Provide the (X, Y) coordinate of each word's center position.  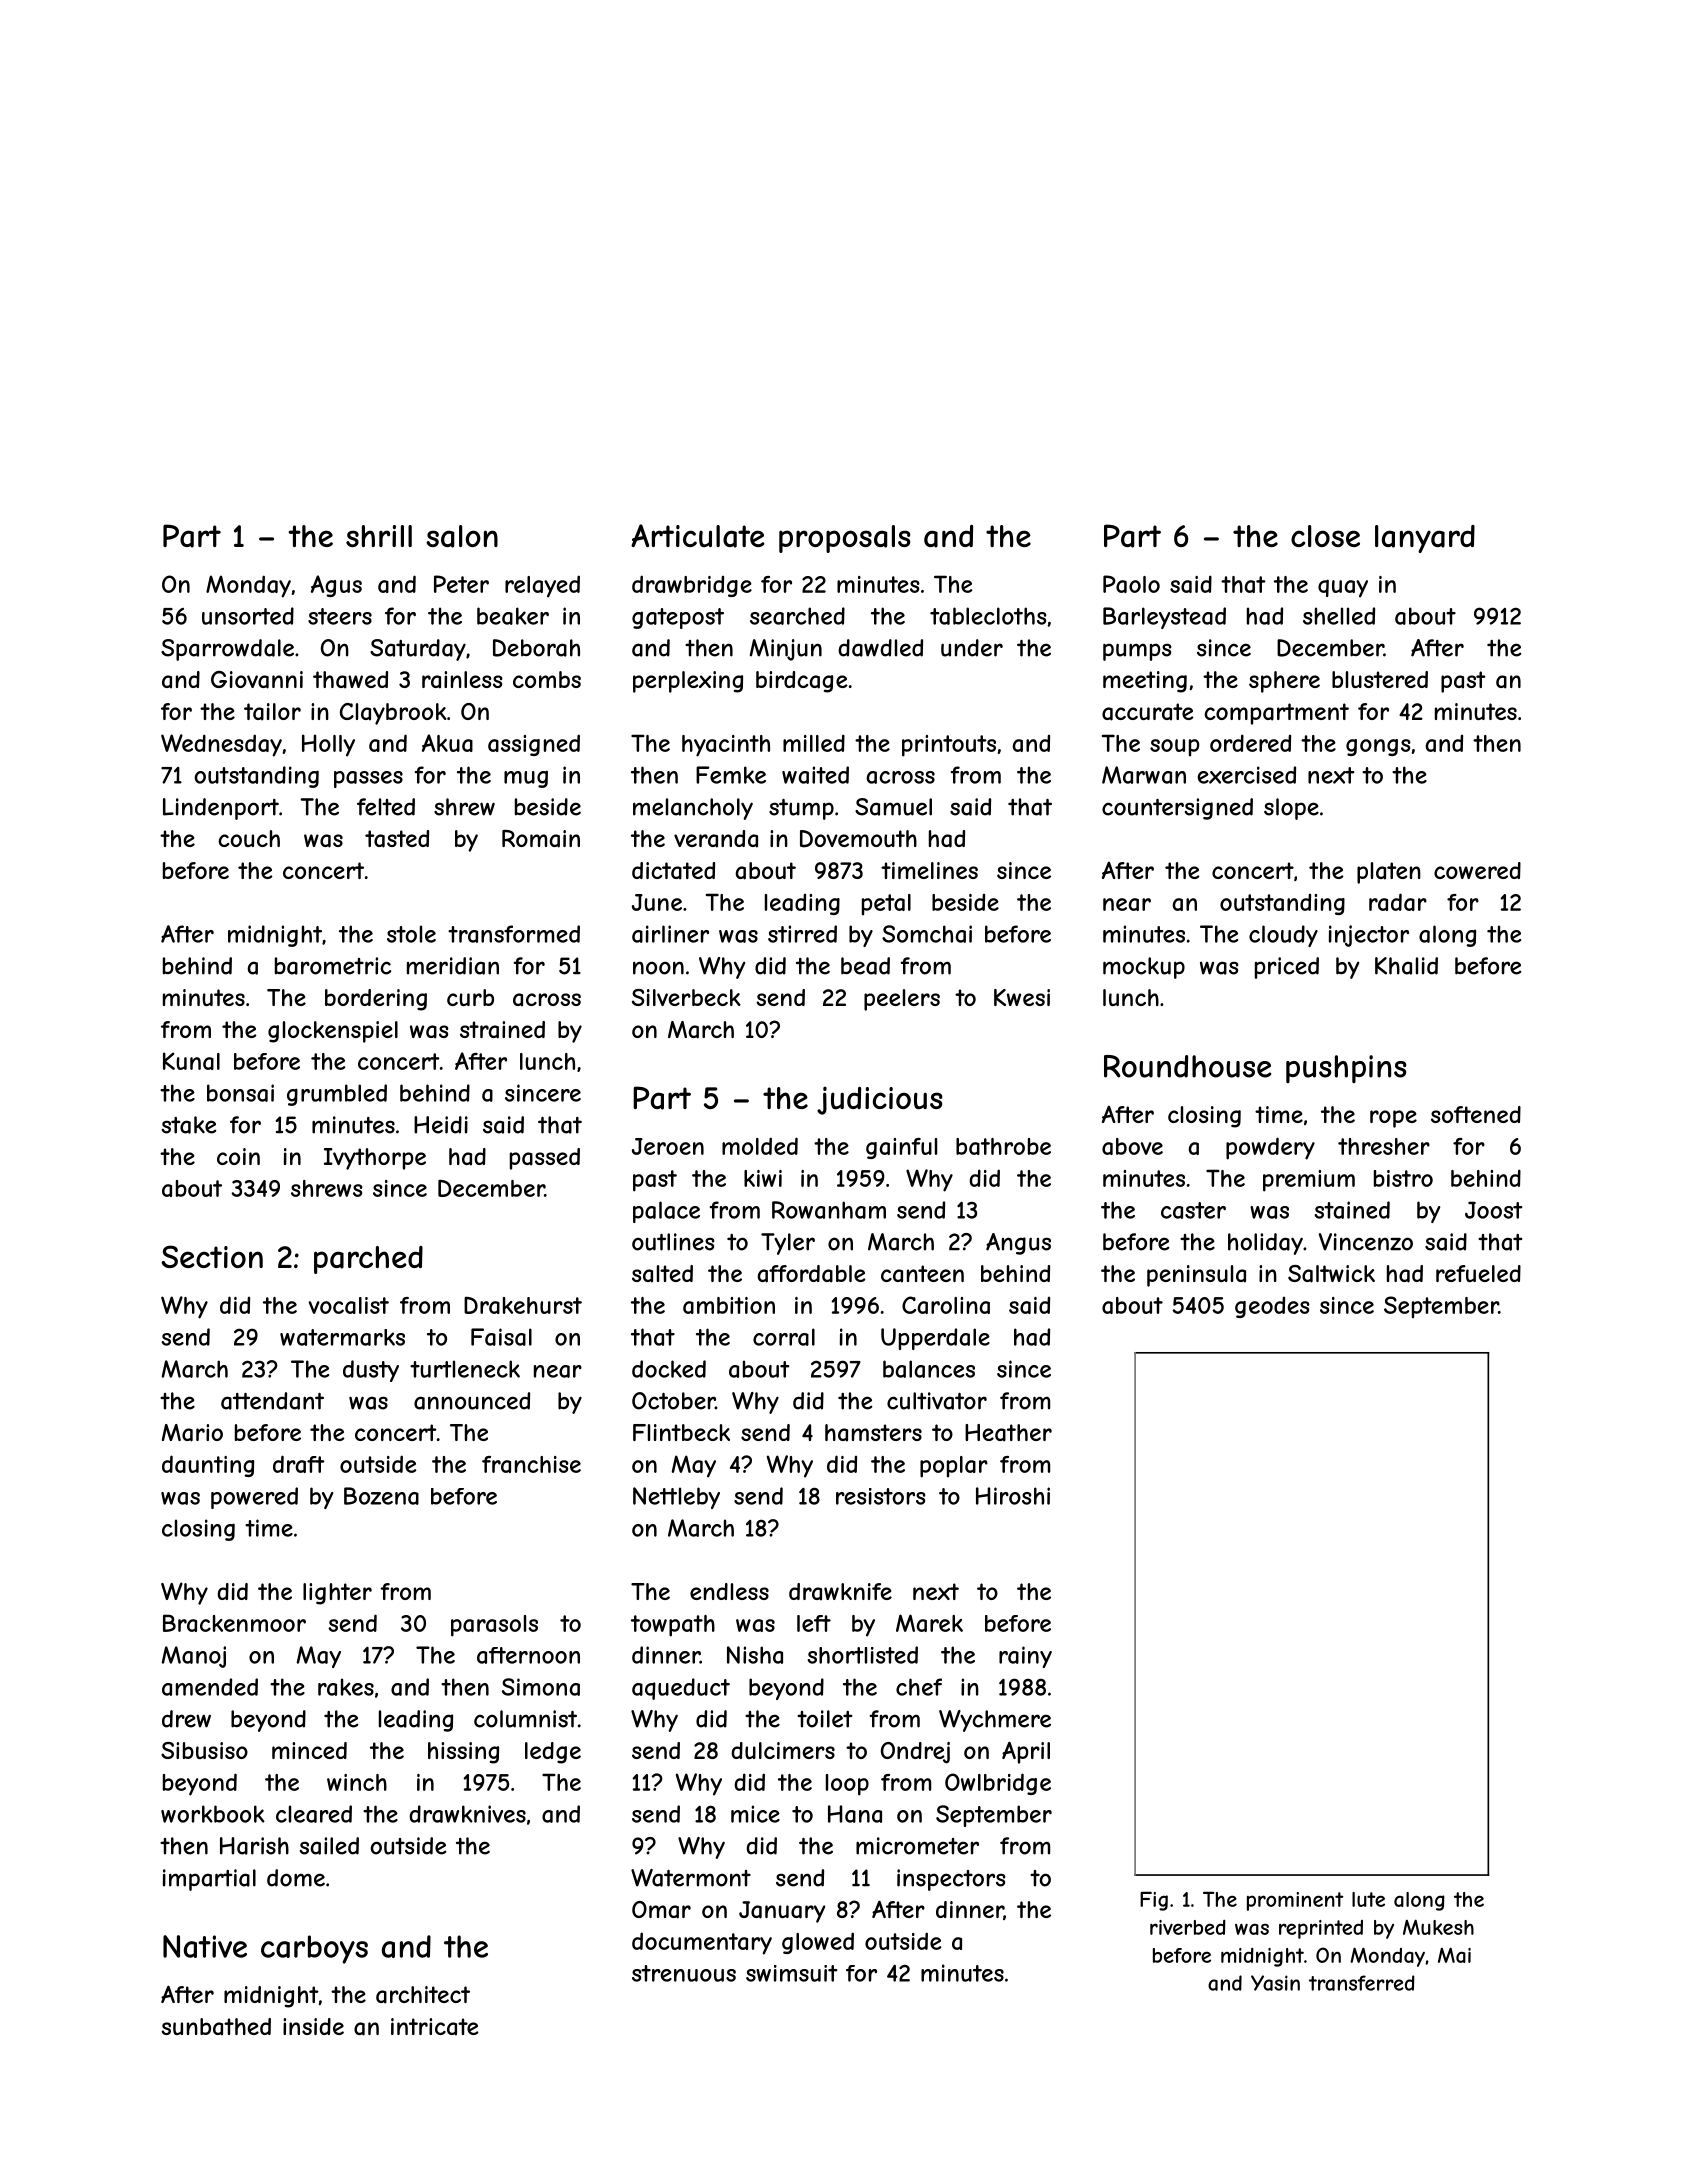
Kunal (191, 1061)
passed (545, 1159)
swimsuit (791, 1973)
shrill (379, 536)
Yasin (1275, 1983)
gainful (901, 1148)
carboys (314, 1949)
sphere (1284, 682)
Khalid (1406, 966)
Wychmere (995, 1721)
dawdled (880, 648)
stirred (802, 934)
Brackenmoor (234, 1623)
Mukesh (1438, 1927)
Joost (1493, 1210)
